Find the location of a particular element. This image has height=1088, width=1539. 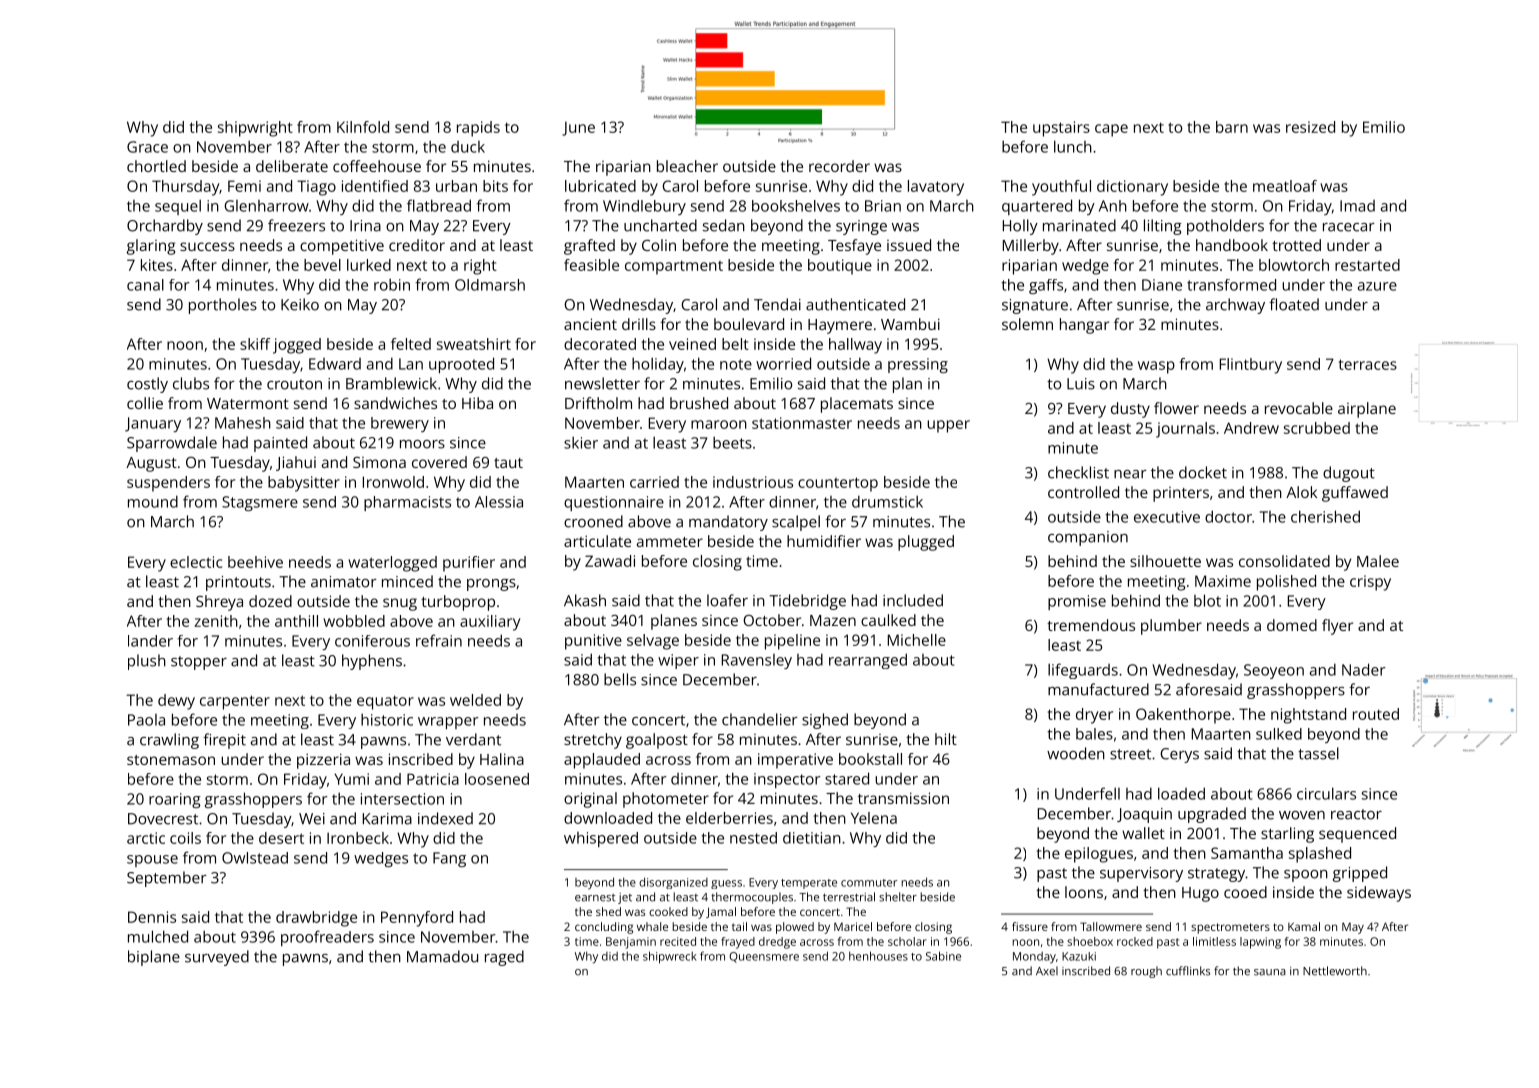

controlled is located at coordinates (1083, 492).
